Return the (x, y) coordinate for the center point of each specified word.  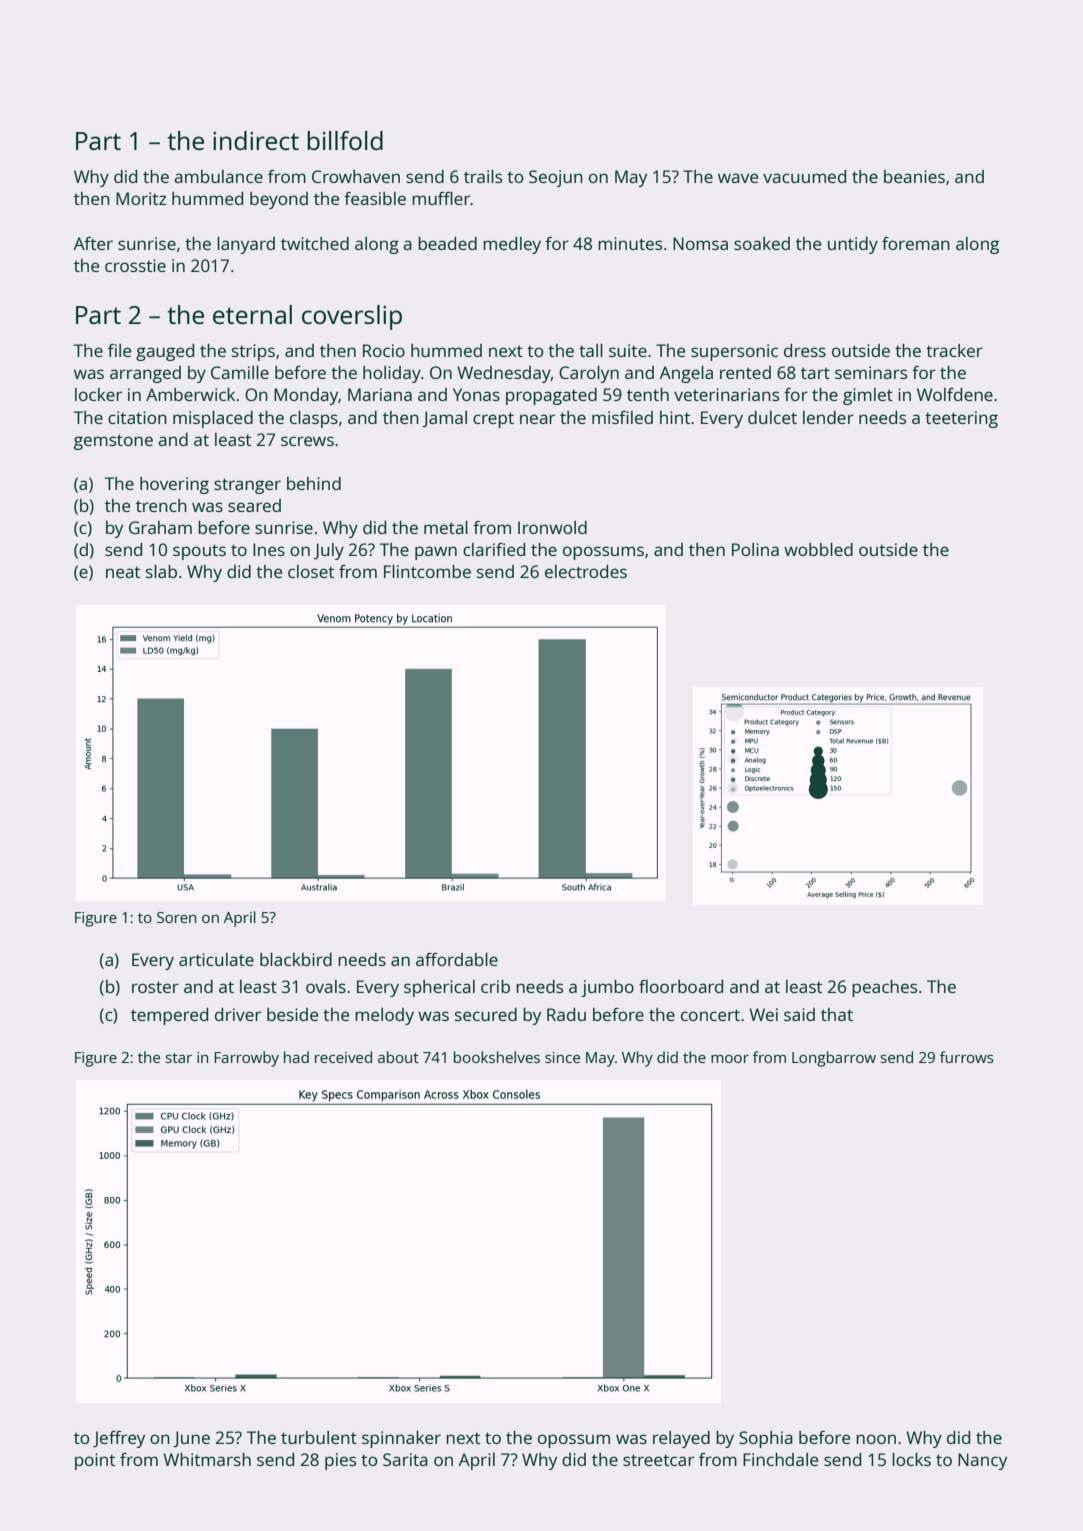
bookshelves (497, 1057)
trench (161, 505)
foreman (916, 243)
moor (730, 1059)
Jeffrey (119, 1439)
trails (483, 176)
